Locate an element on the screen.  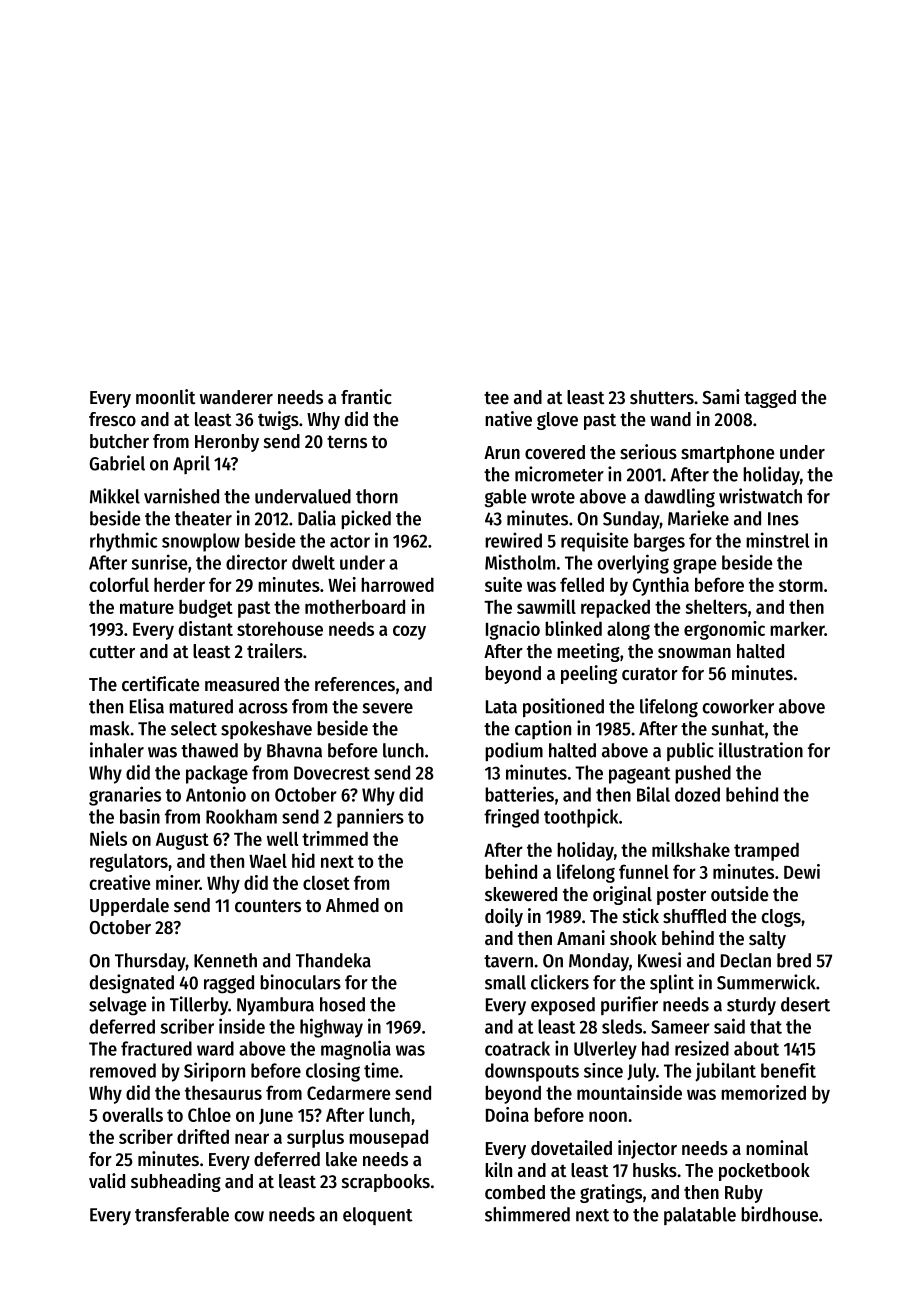
tagged is located at coordinates (770, 399).
